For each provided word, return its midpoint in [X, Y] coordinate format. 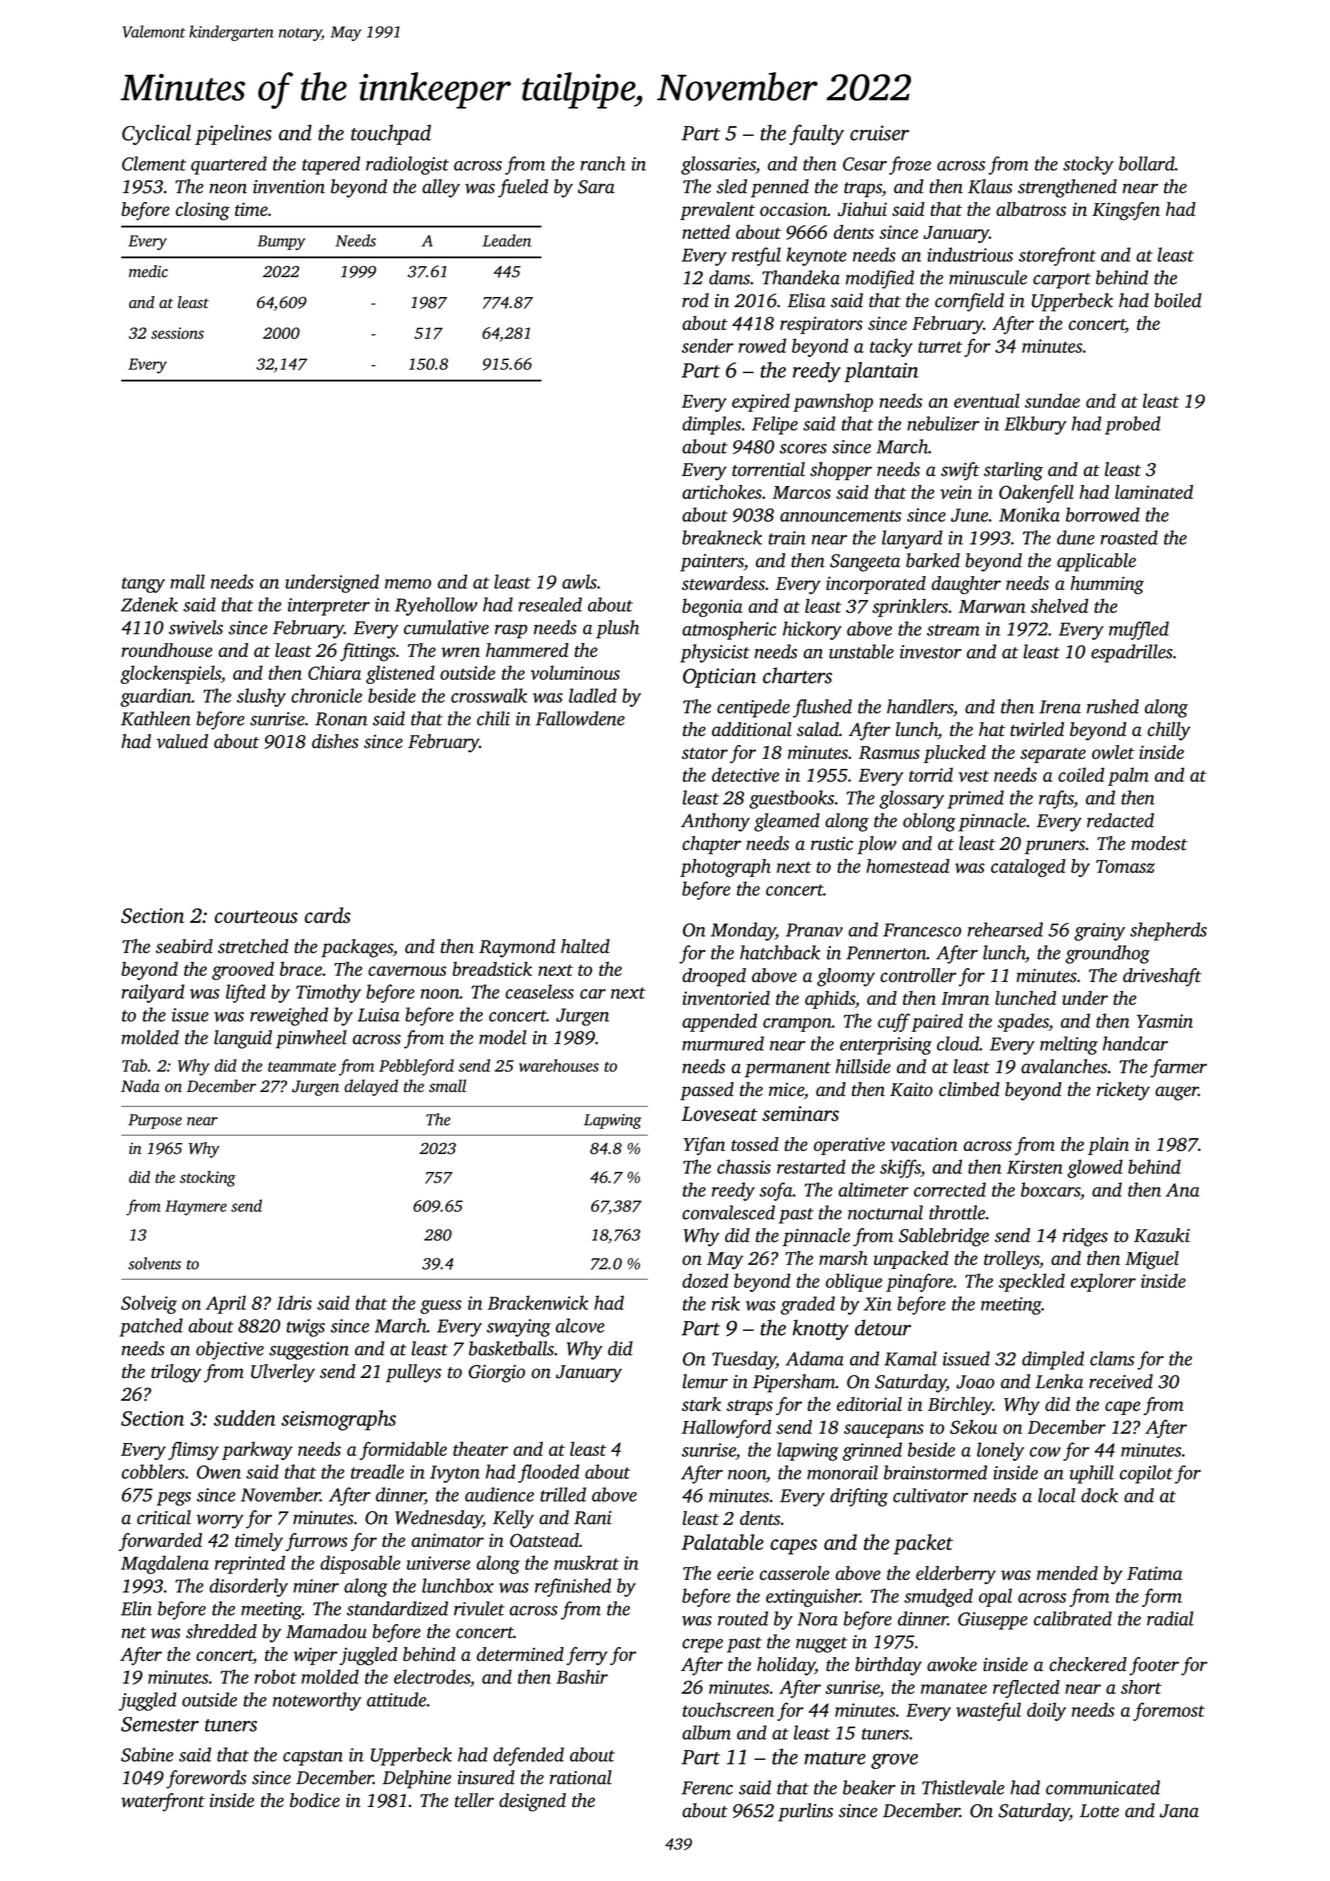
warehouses [559, 1065]
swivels [196, 627]
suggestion [309, 1351]
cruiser [879, 133]
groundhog [1107, 954]
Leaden [507, 240]
